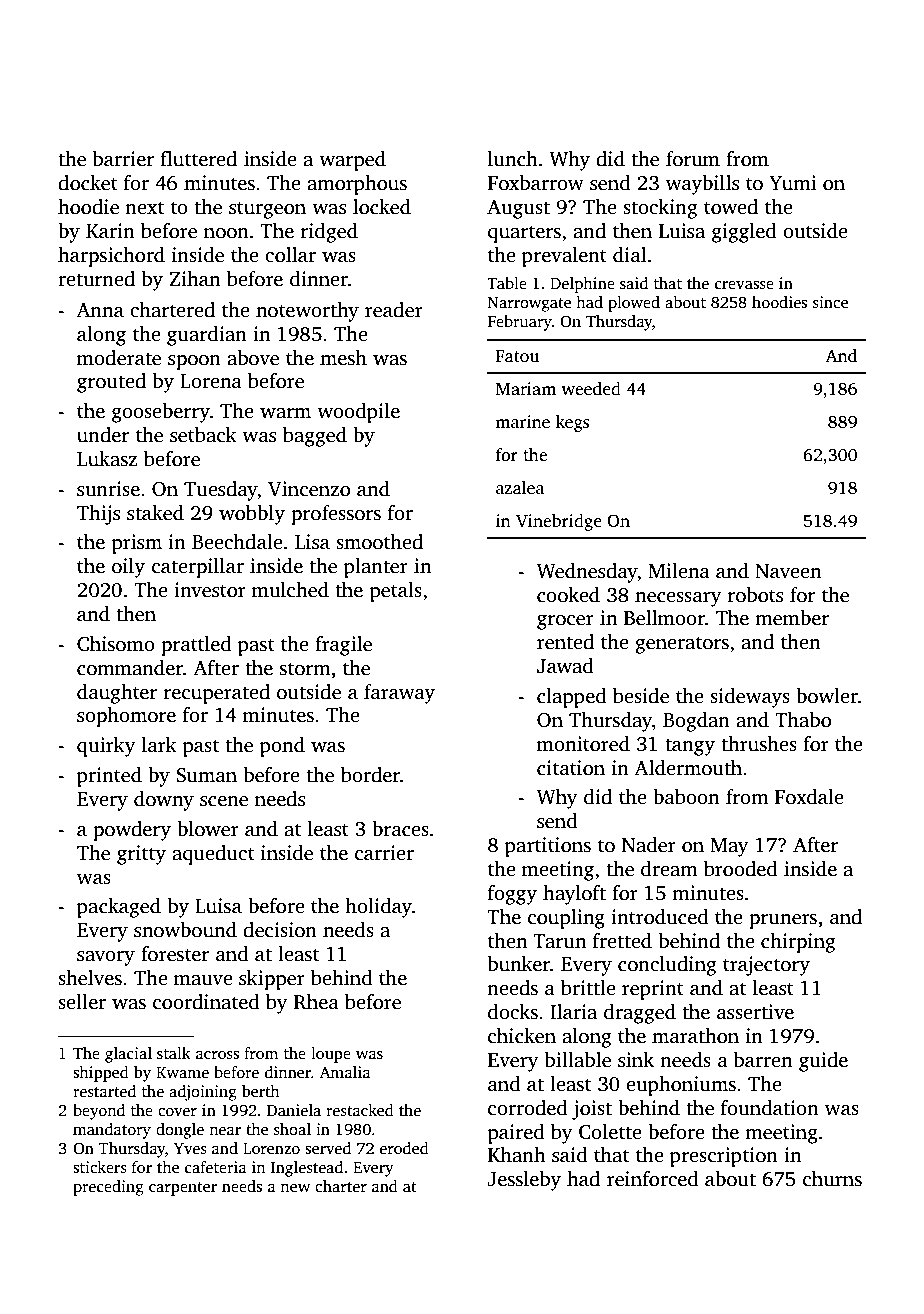 The width and height of the page is (924, 1314). Describe the element at coordinates (513, 1012) in the page. I see `docks` at that location.
